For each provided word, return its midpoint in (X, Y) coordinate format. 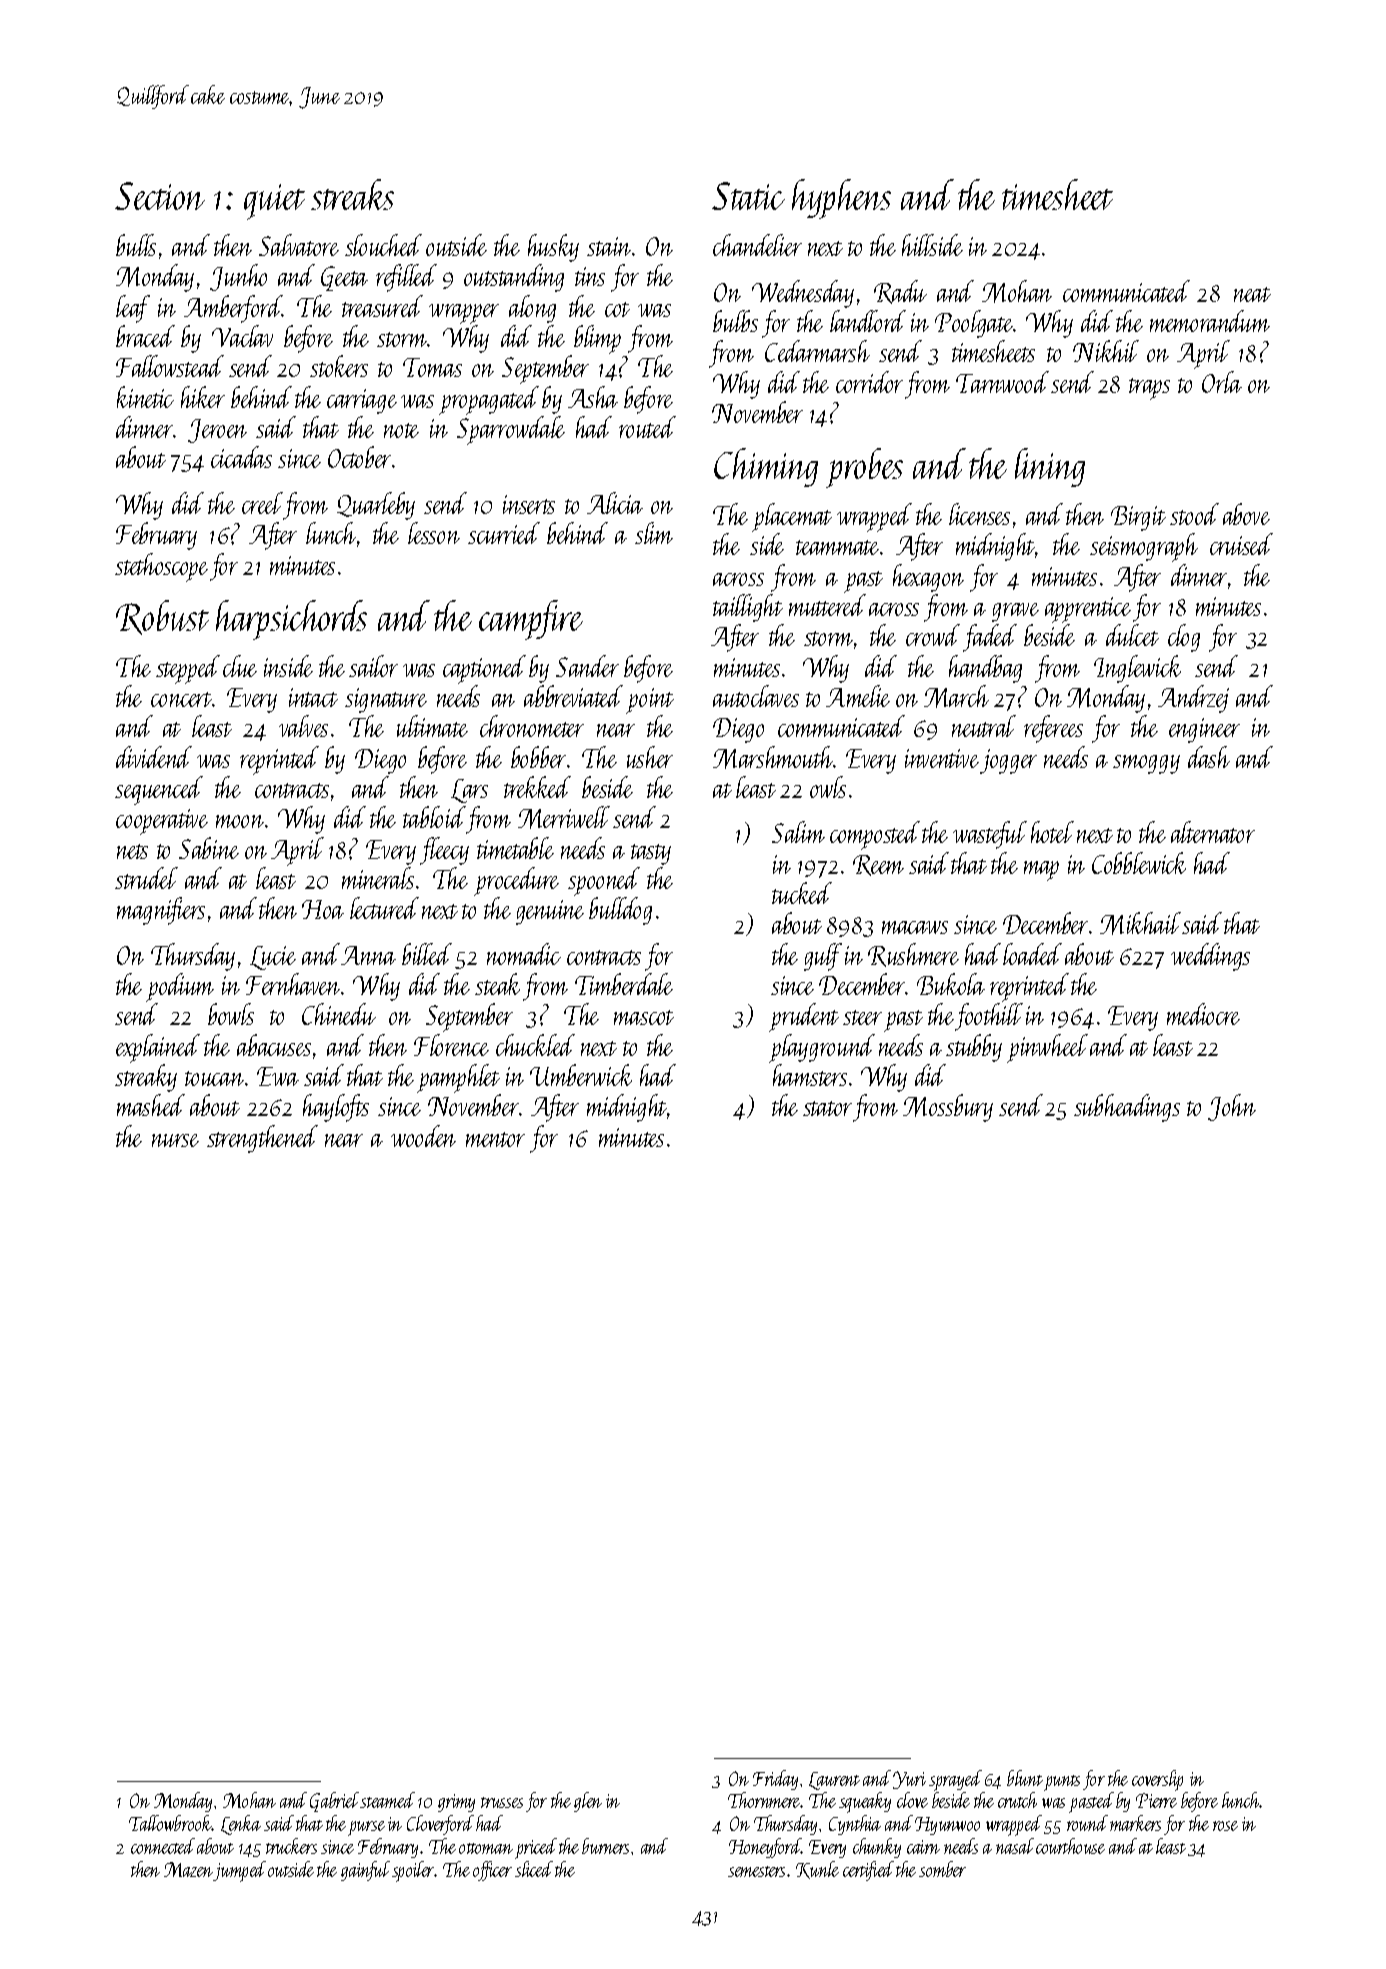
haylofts (336, 1108)
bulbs (735, 321)
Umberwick (581, 1075)
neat (1252, 294)
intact (313, 697)
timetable (515, 848)
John (1232, 1107)
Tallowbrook (170, 1823)
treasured (382, 306)
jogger (1008, 761)
